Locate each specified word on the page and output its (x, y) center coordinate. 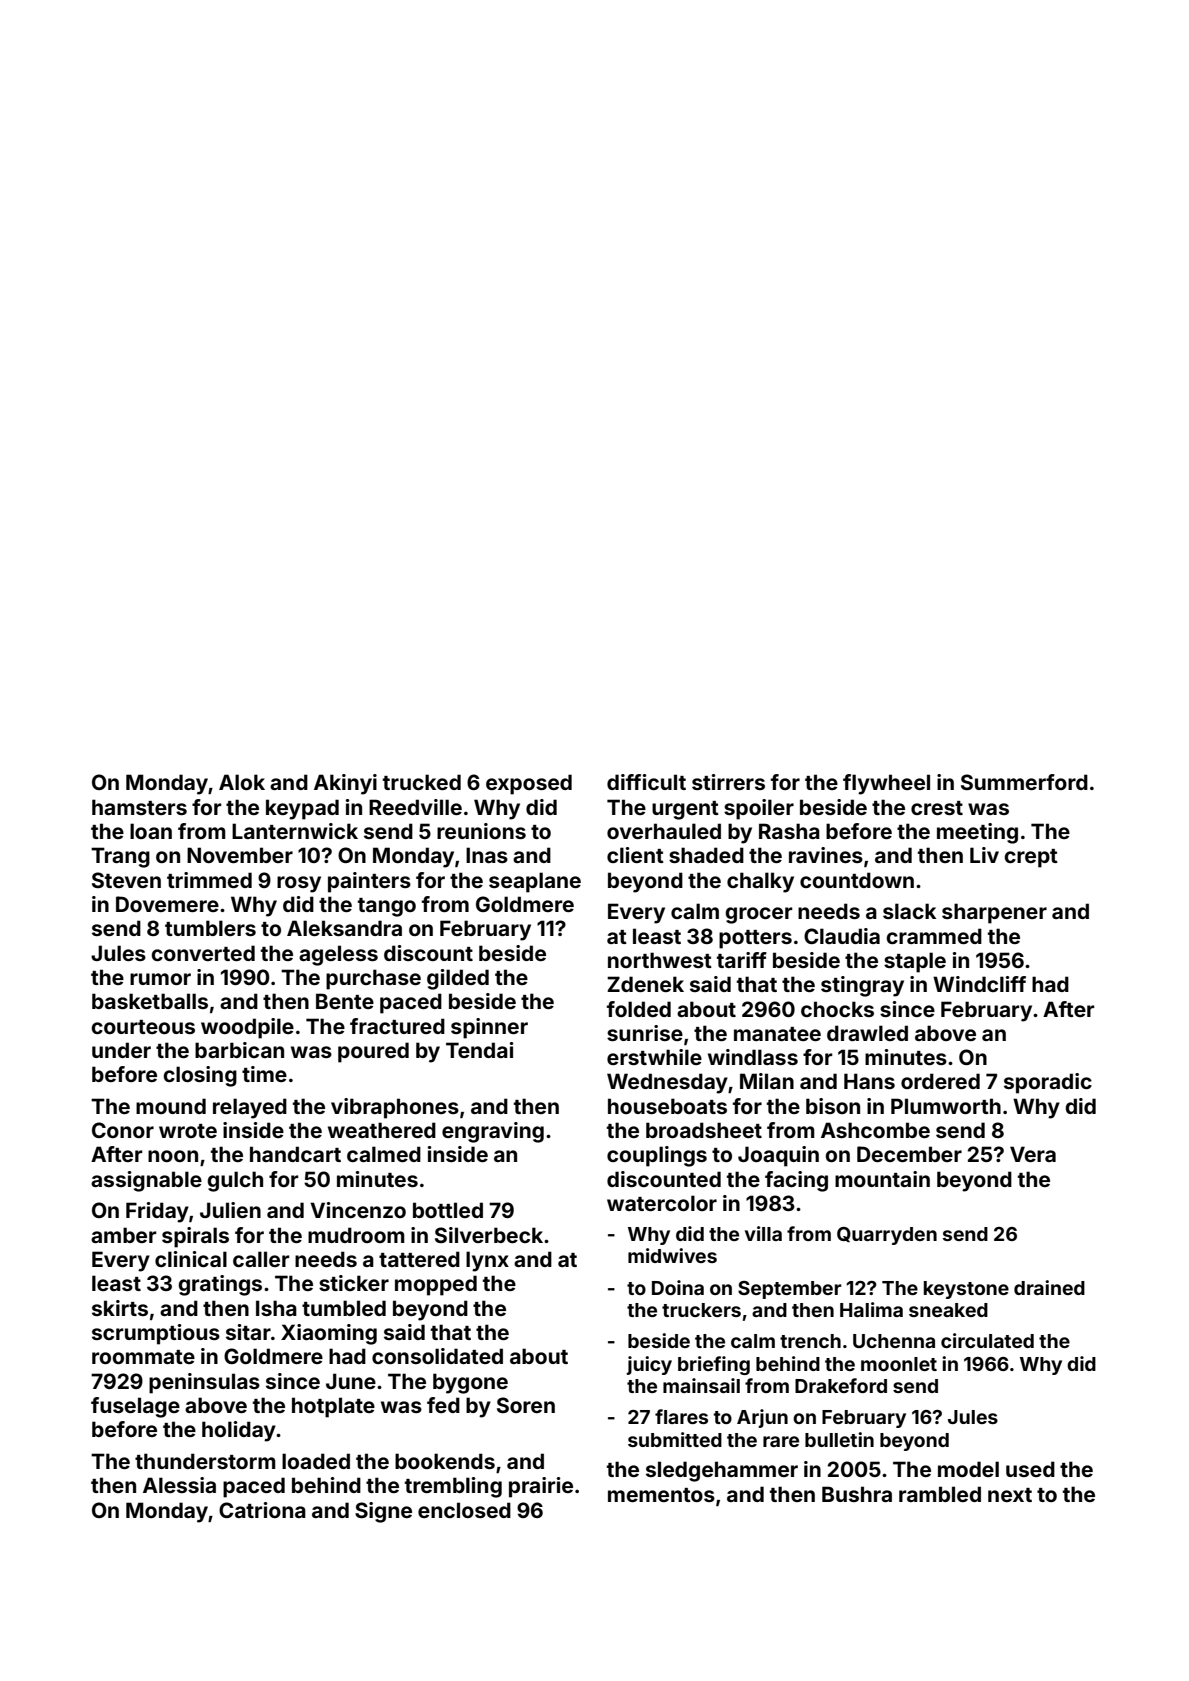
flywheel (886, 784)
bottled (448, 1210)
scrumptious (156, 1334)
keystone (966, 1290)
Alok (242, 782)
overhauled (664, 831)
